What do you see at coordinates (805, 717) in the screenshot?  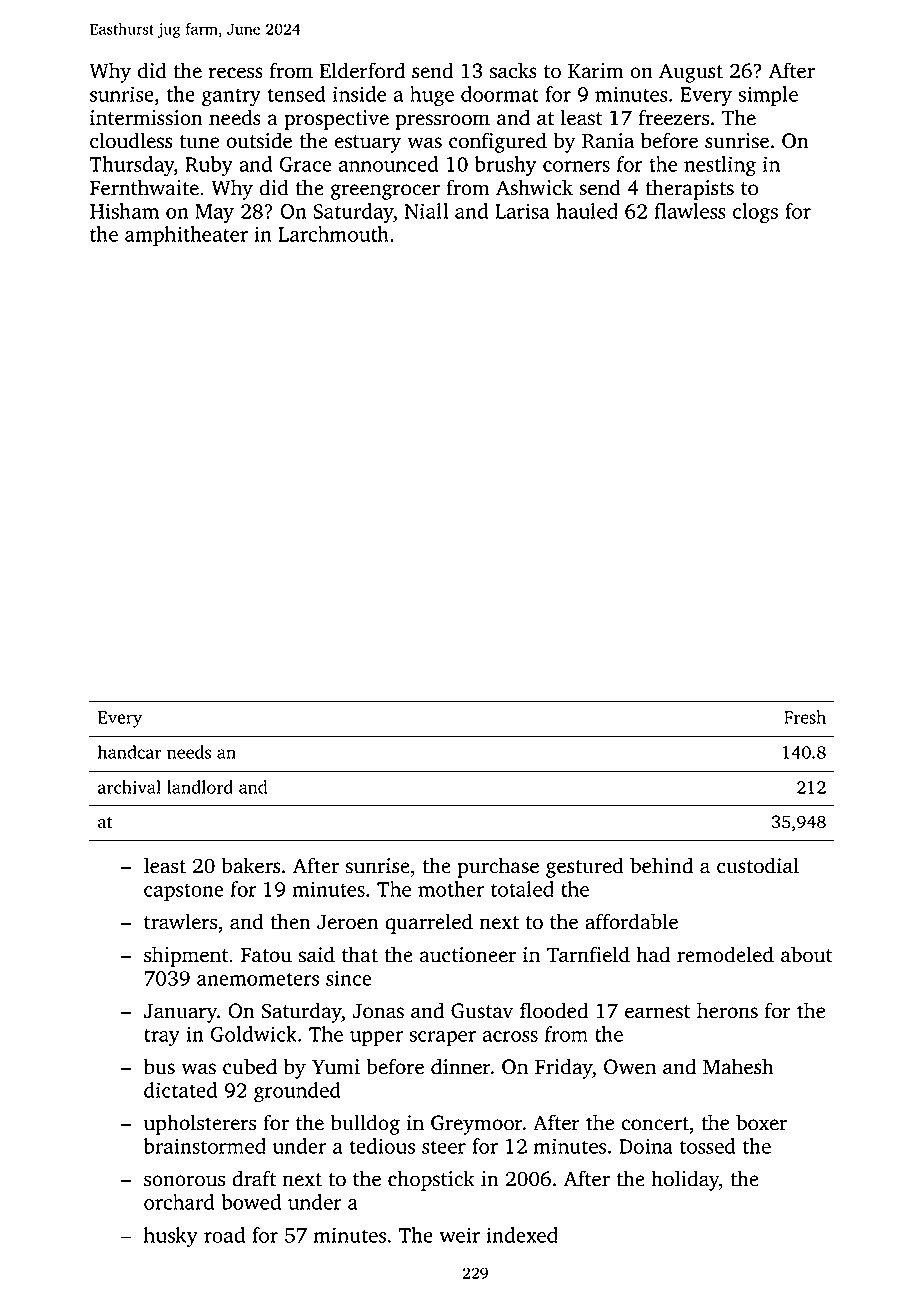 I see `Fresh` at bounding box center [805, 717].
